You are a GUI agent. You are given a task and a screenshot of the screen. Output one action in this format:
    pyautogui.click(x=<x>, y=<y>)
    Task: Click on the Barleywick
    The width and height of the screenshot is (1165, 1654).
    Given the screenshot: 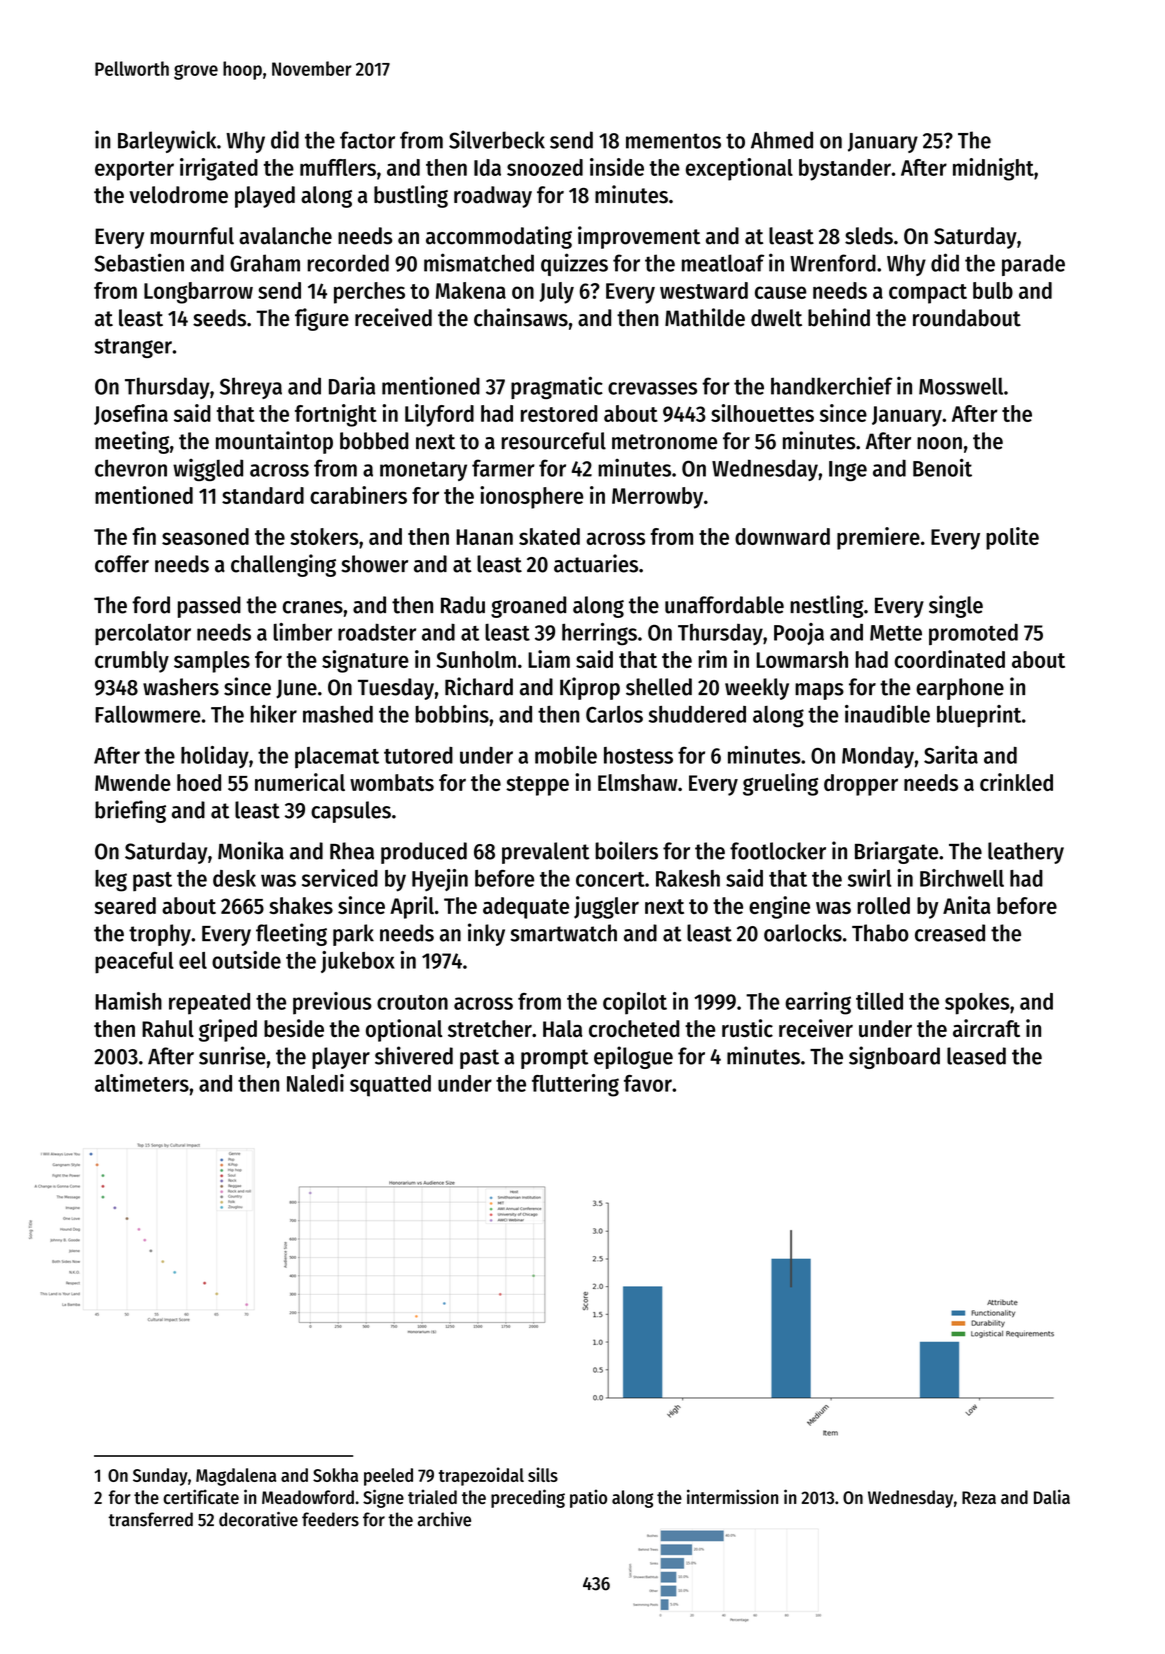 What is the action you would take?
    pyautogui.click(x=167, y=141)
